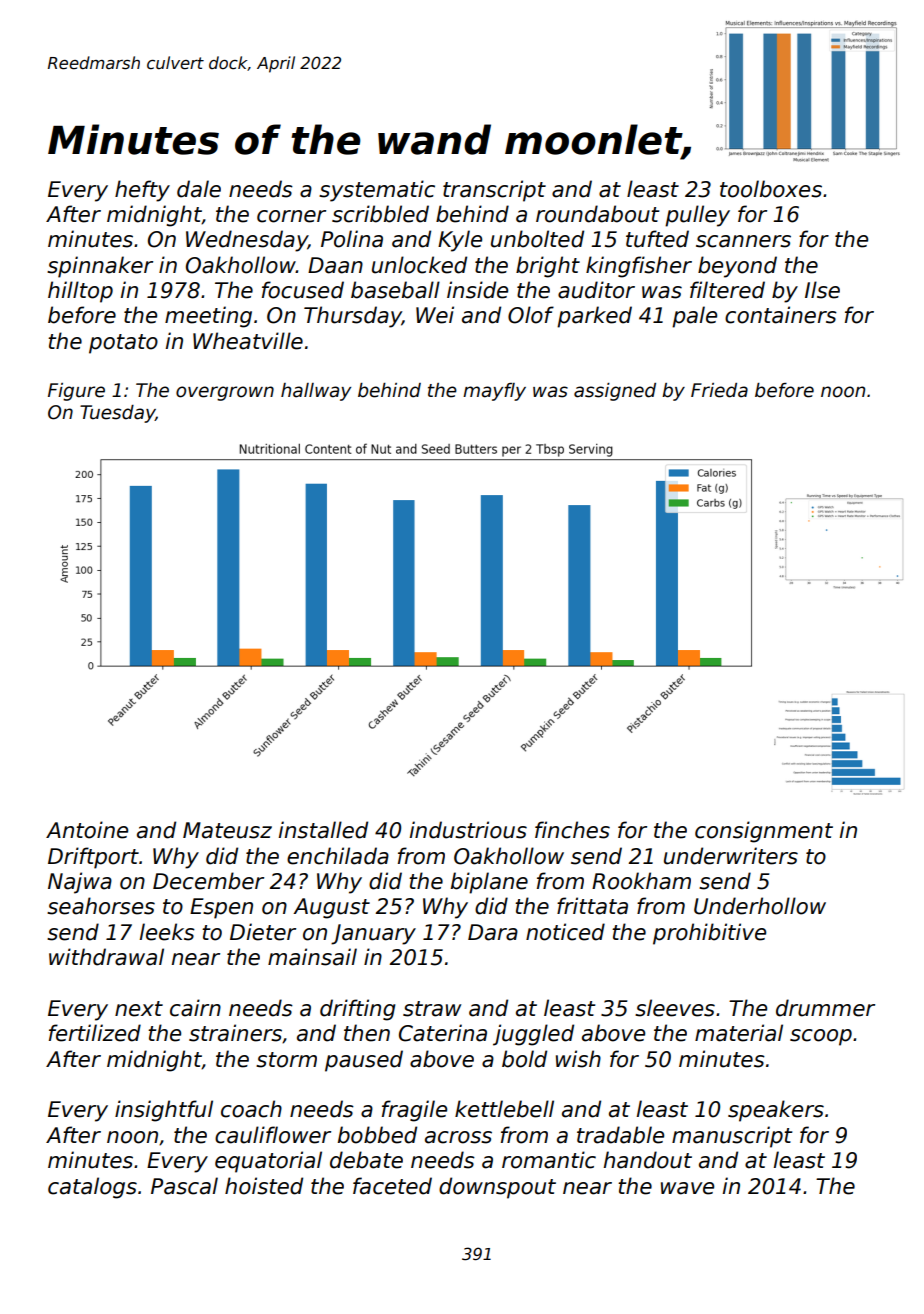  I want to click on transcript, so click(494, 191).
